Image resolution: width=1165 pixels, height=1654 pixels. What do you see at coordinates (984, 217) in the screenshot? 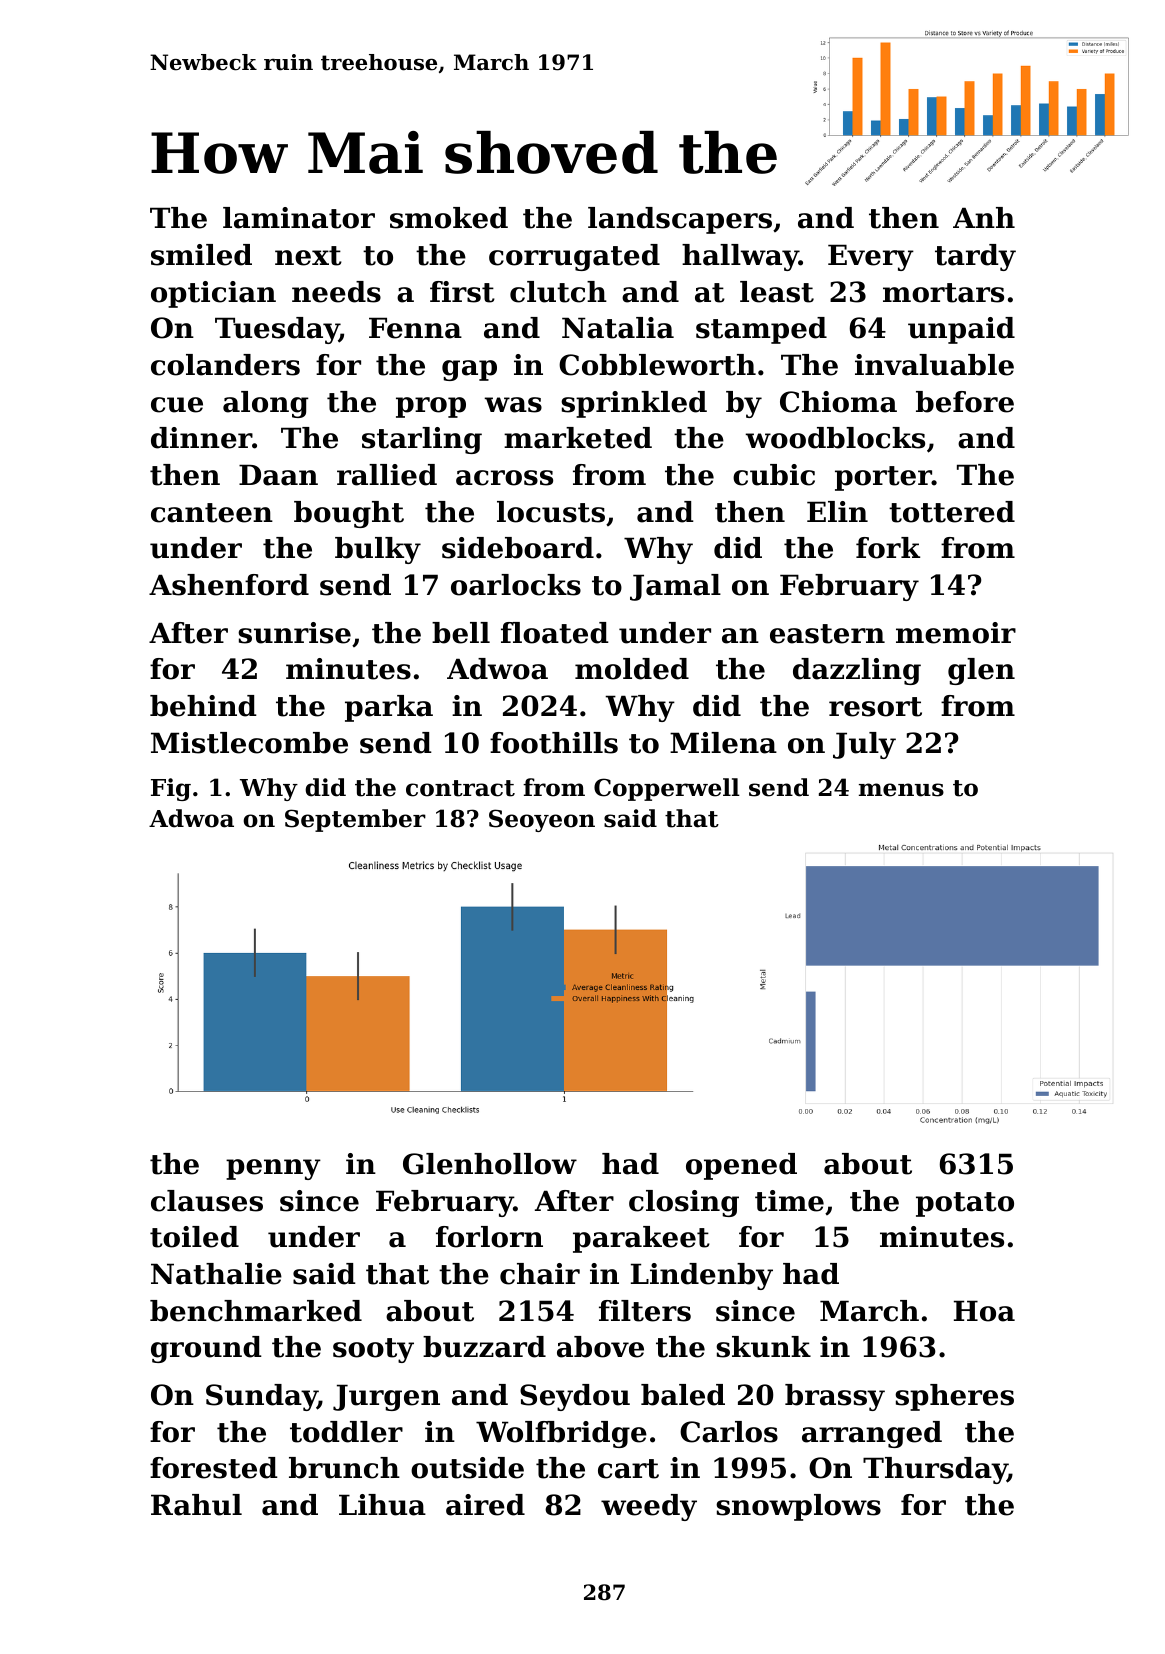
I see `Anh` at bounding box center [984, 217].
